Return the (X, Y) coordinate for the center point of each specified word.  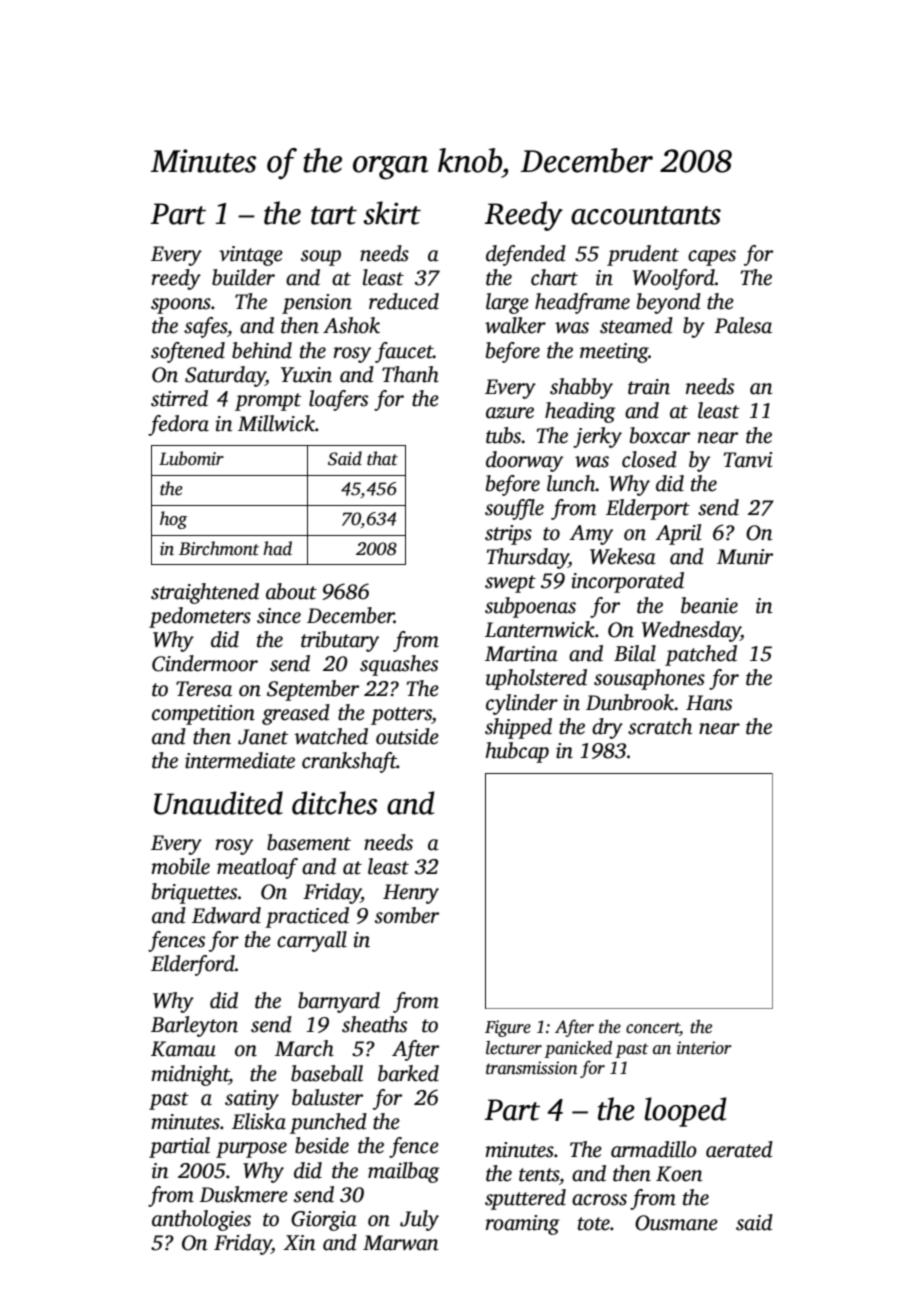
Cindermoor (205, 663)
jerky (597, 437)
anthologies (201, 1220)
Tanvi (748, 460)
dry (607, 728)
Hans (709, 703)
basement (309, 842)
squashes (399, 665)
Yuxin (306, 375)
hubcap (517, 752)
